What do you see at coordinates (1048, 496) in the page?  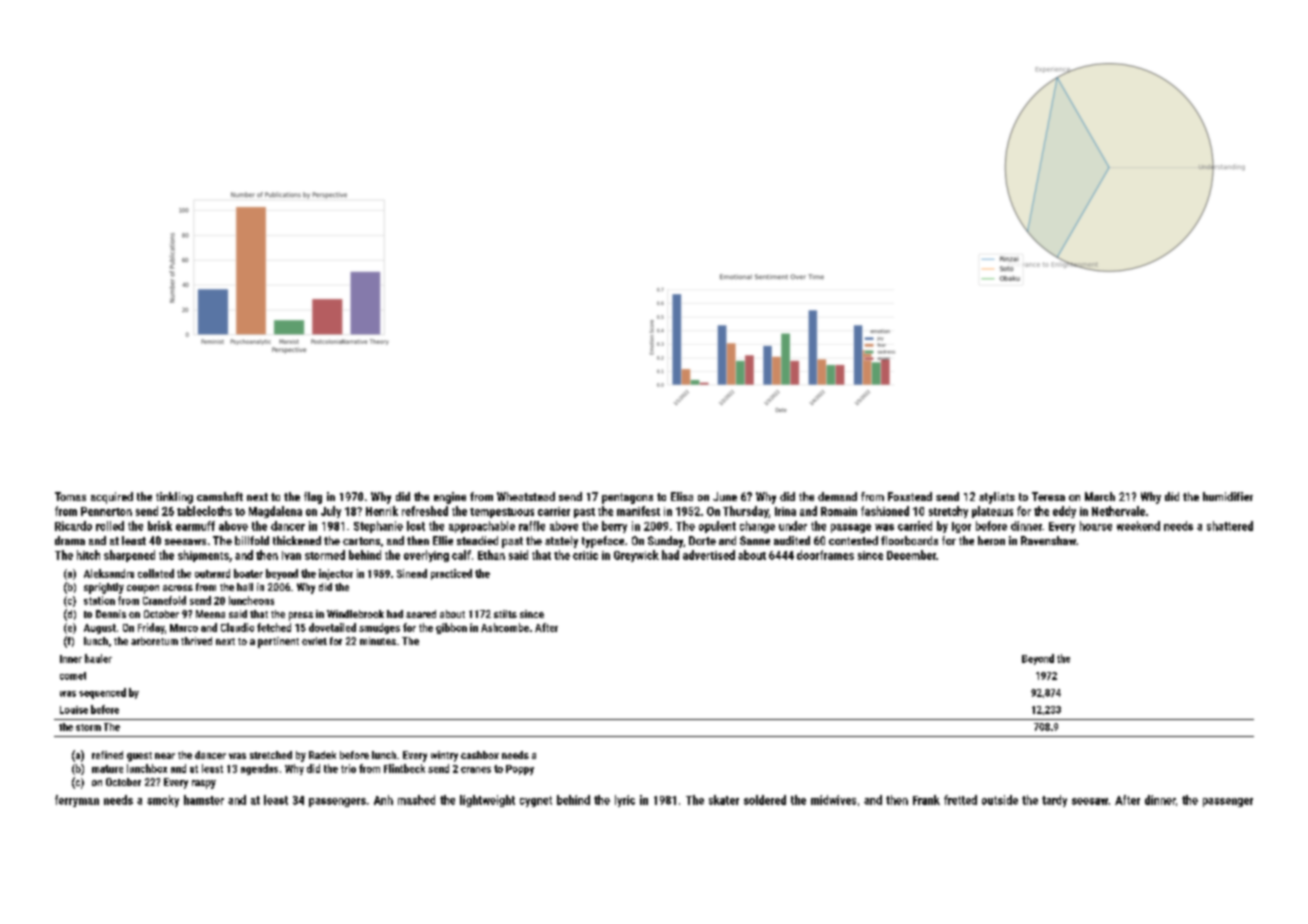 I see `Teresa` at bounding box center [1048, 496].
